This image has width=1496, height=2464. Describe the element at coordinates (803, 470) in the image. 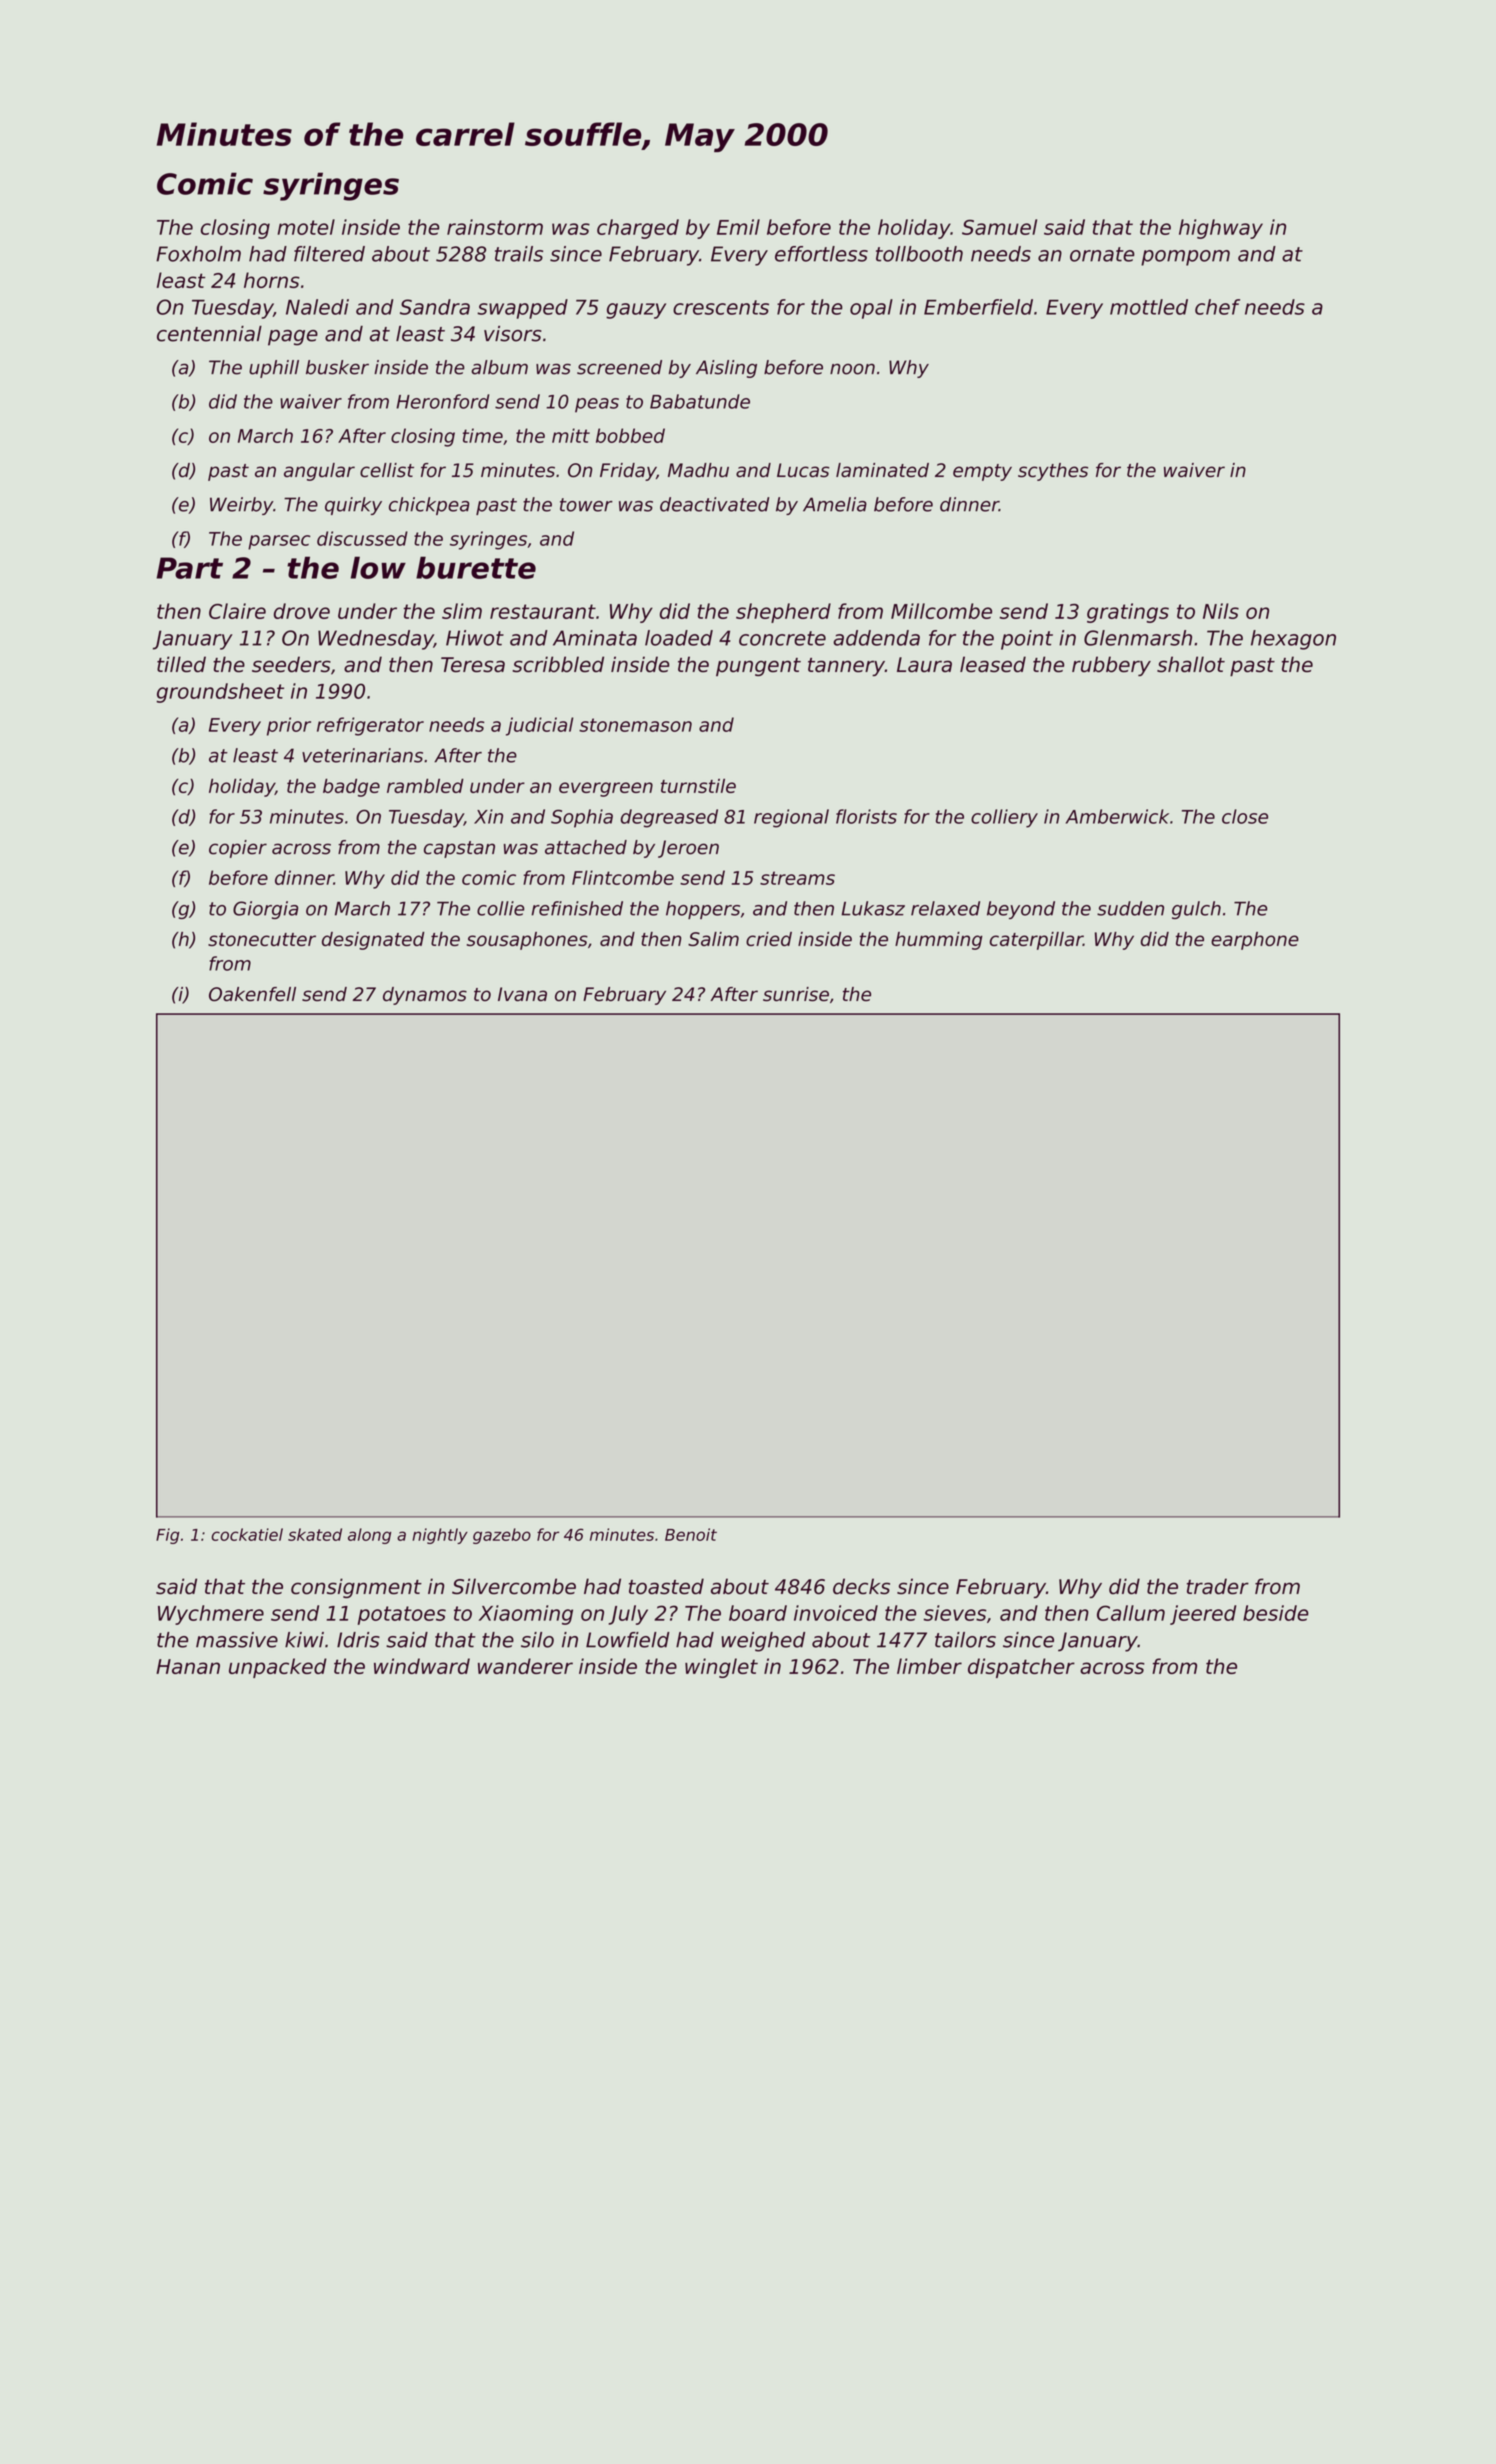

I see `Lucas` at that location.
